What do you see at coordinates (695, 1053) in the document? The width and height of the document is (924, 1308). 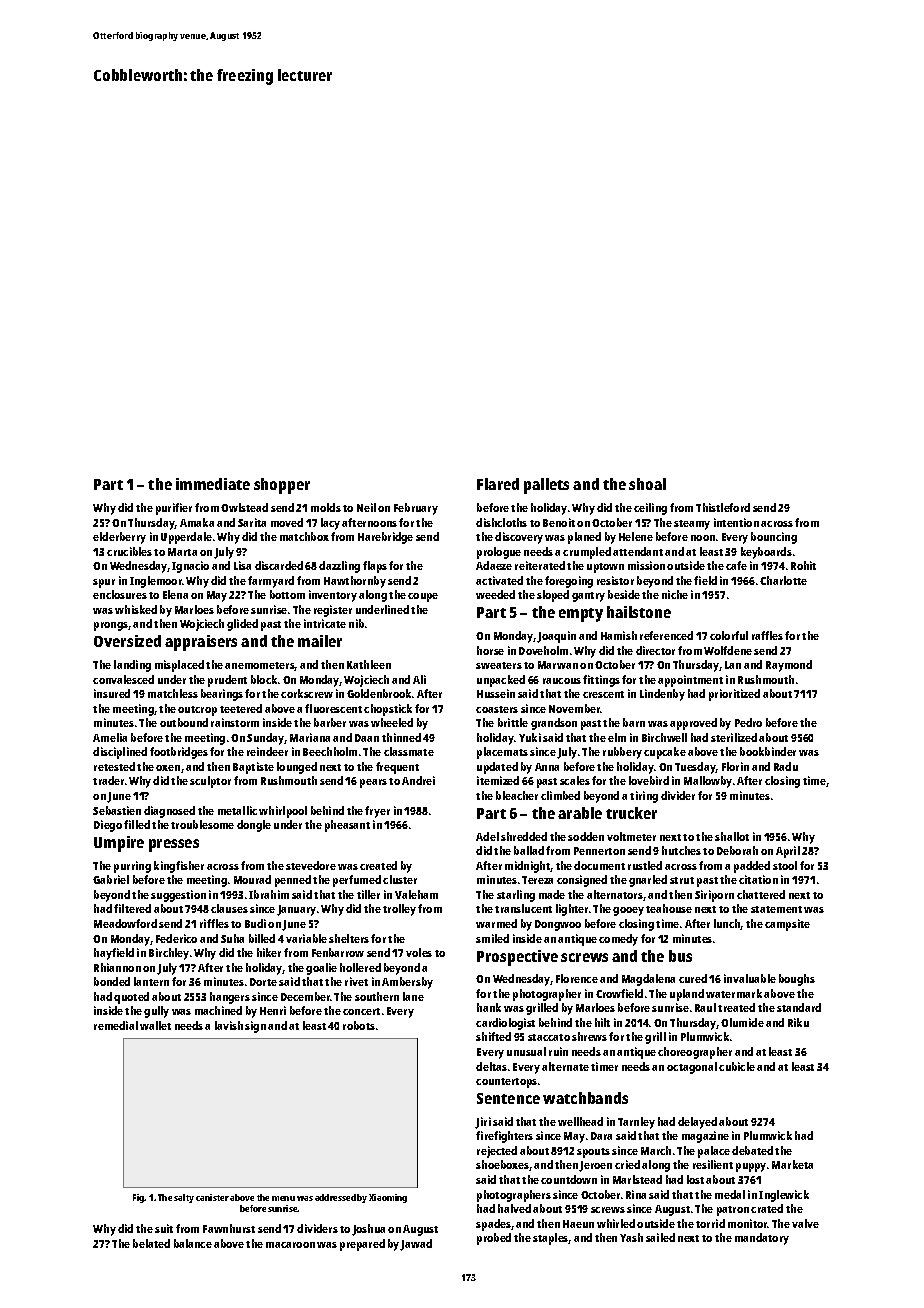 I see `choreographer` at bounding box center [695, 1053].
